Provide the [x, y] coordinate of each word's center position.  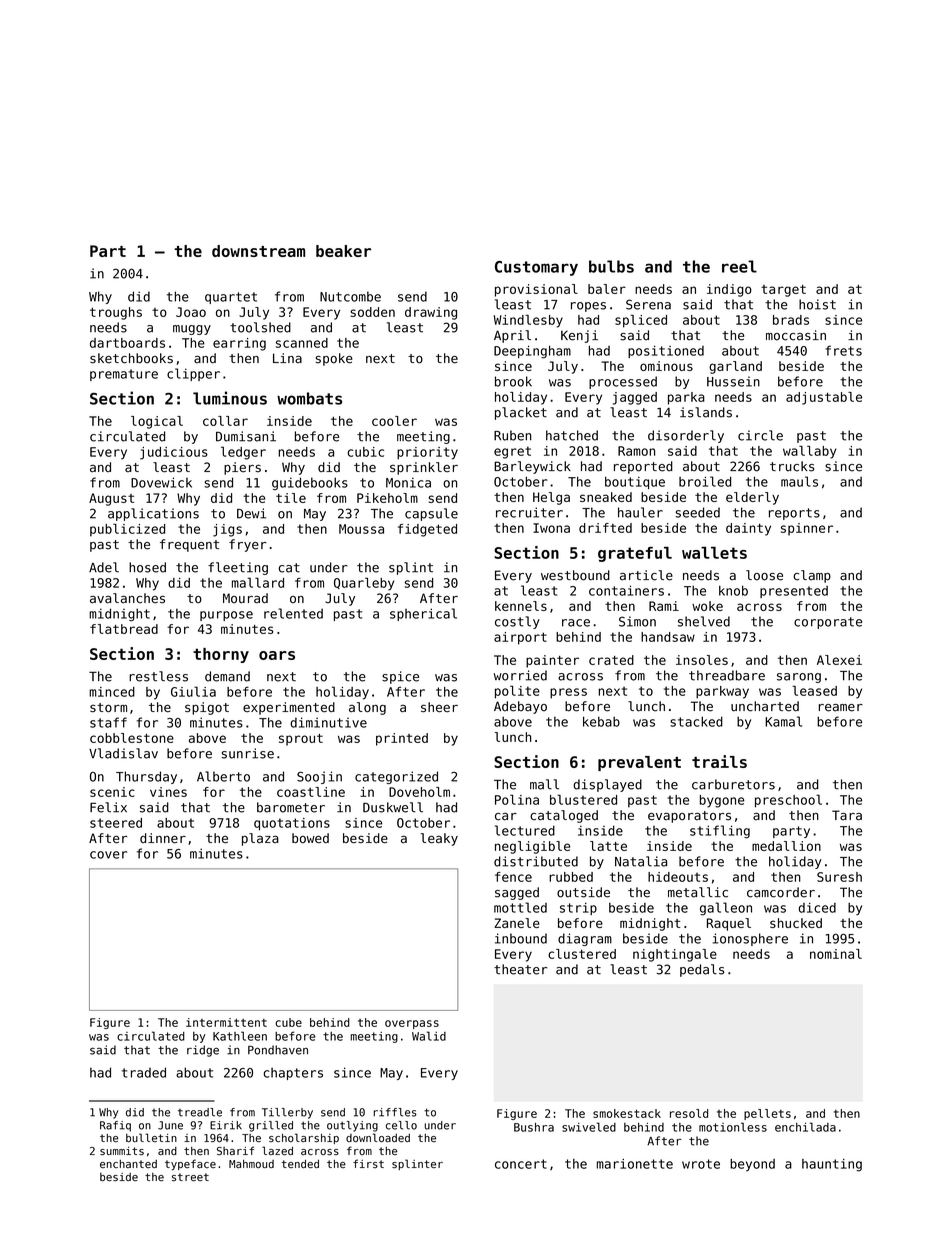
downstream [258, 251]
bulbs [611, 266]
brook [513, 381]
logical [157, 422]
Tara [847, 815]
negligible [532, 847]
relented [293, 613]
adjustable [824, 398]
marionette [635, 1164]
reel [739, 266]
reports [794, 514]
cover [108, 855]
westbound [575, 575]
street [190, 1177]
